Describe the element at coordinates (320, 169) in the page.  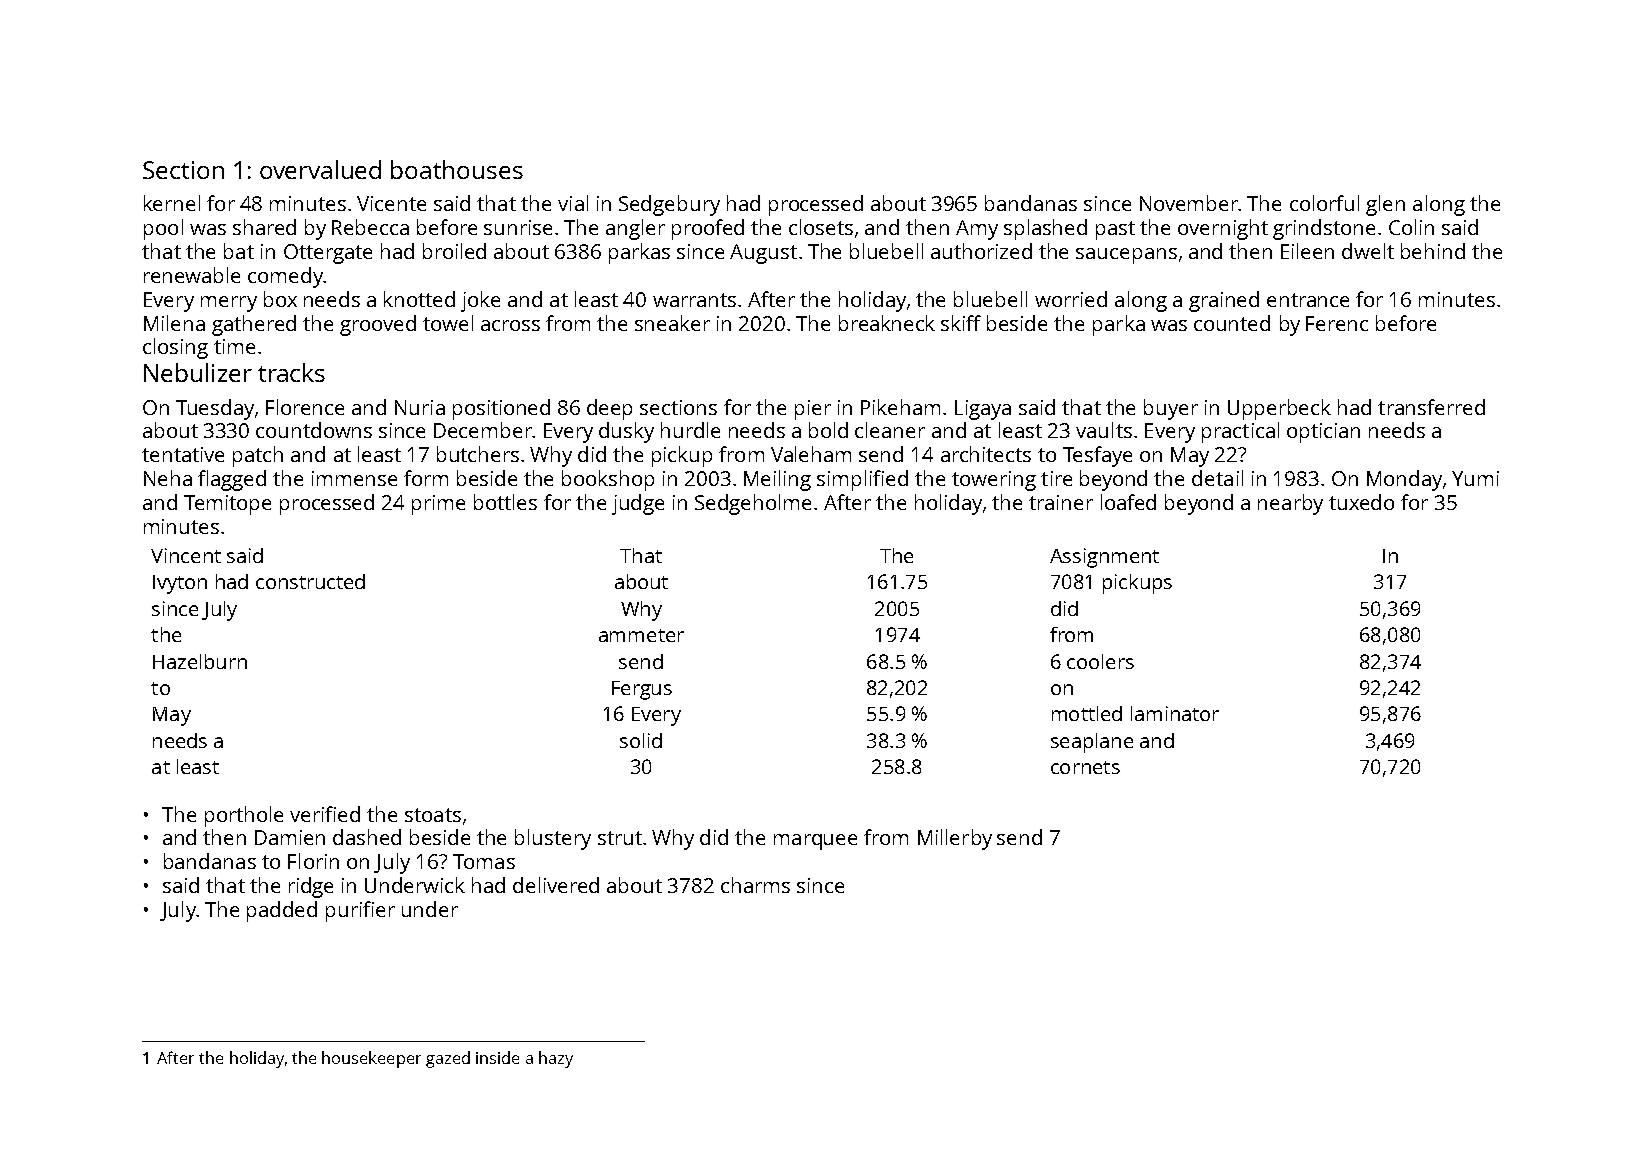
I see `overvalued` at that location.
